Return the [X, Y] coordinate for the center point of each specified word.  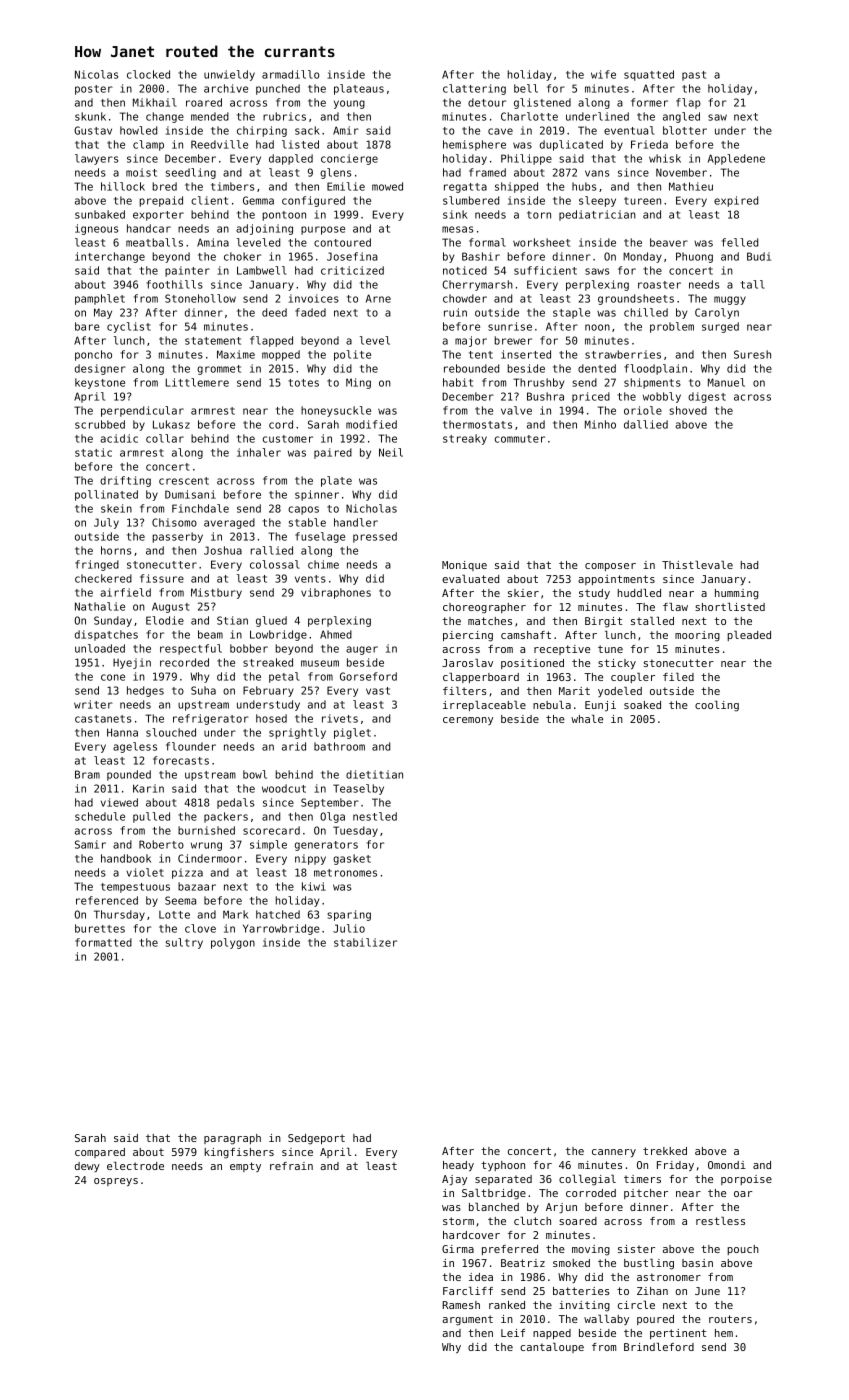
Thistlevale [697, 565]
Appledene [736, 159]
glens [335, 173]
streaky [465, 439]
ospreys [116, 1182]
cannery [614, 1153]
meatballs [154, 242]
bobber [249, 648]
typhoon [503, 1166]
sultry [184, 943]
